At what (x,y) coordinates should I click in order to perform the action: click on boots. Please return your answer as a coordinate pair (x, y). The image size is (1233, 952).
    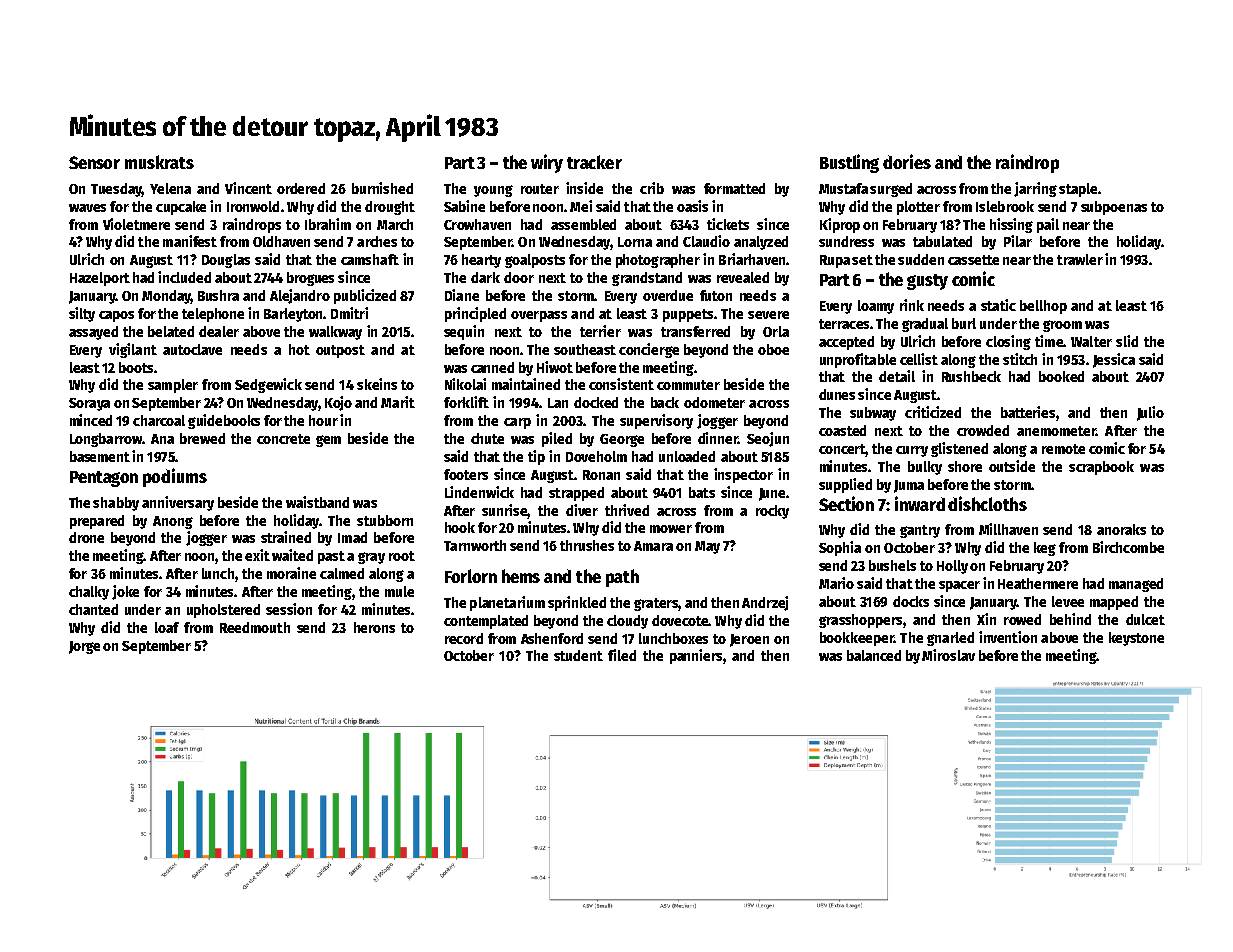
    Looking at the image, I should click on (136, 367).
